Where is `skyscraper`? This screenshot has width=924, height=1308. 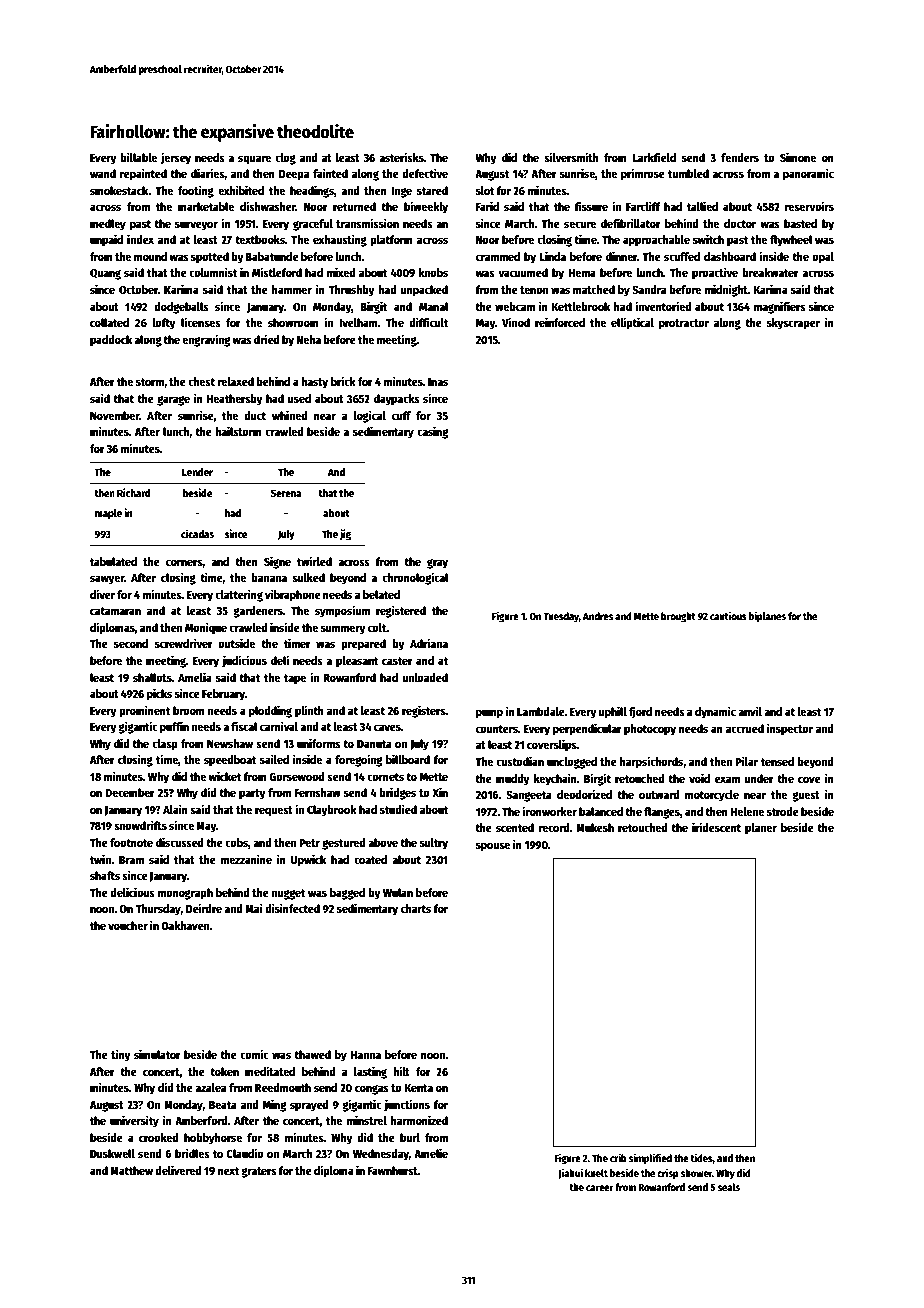 skyscraper is located at coordinates (793, 324).
